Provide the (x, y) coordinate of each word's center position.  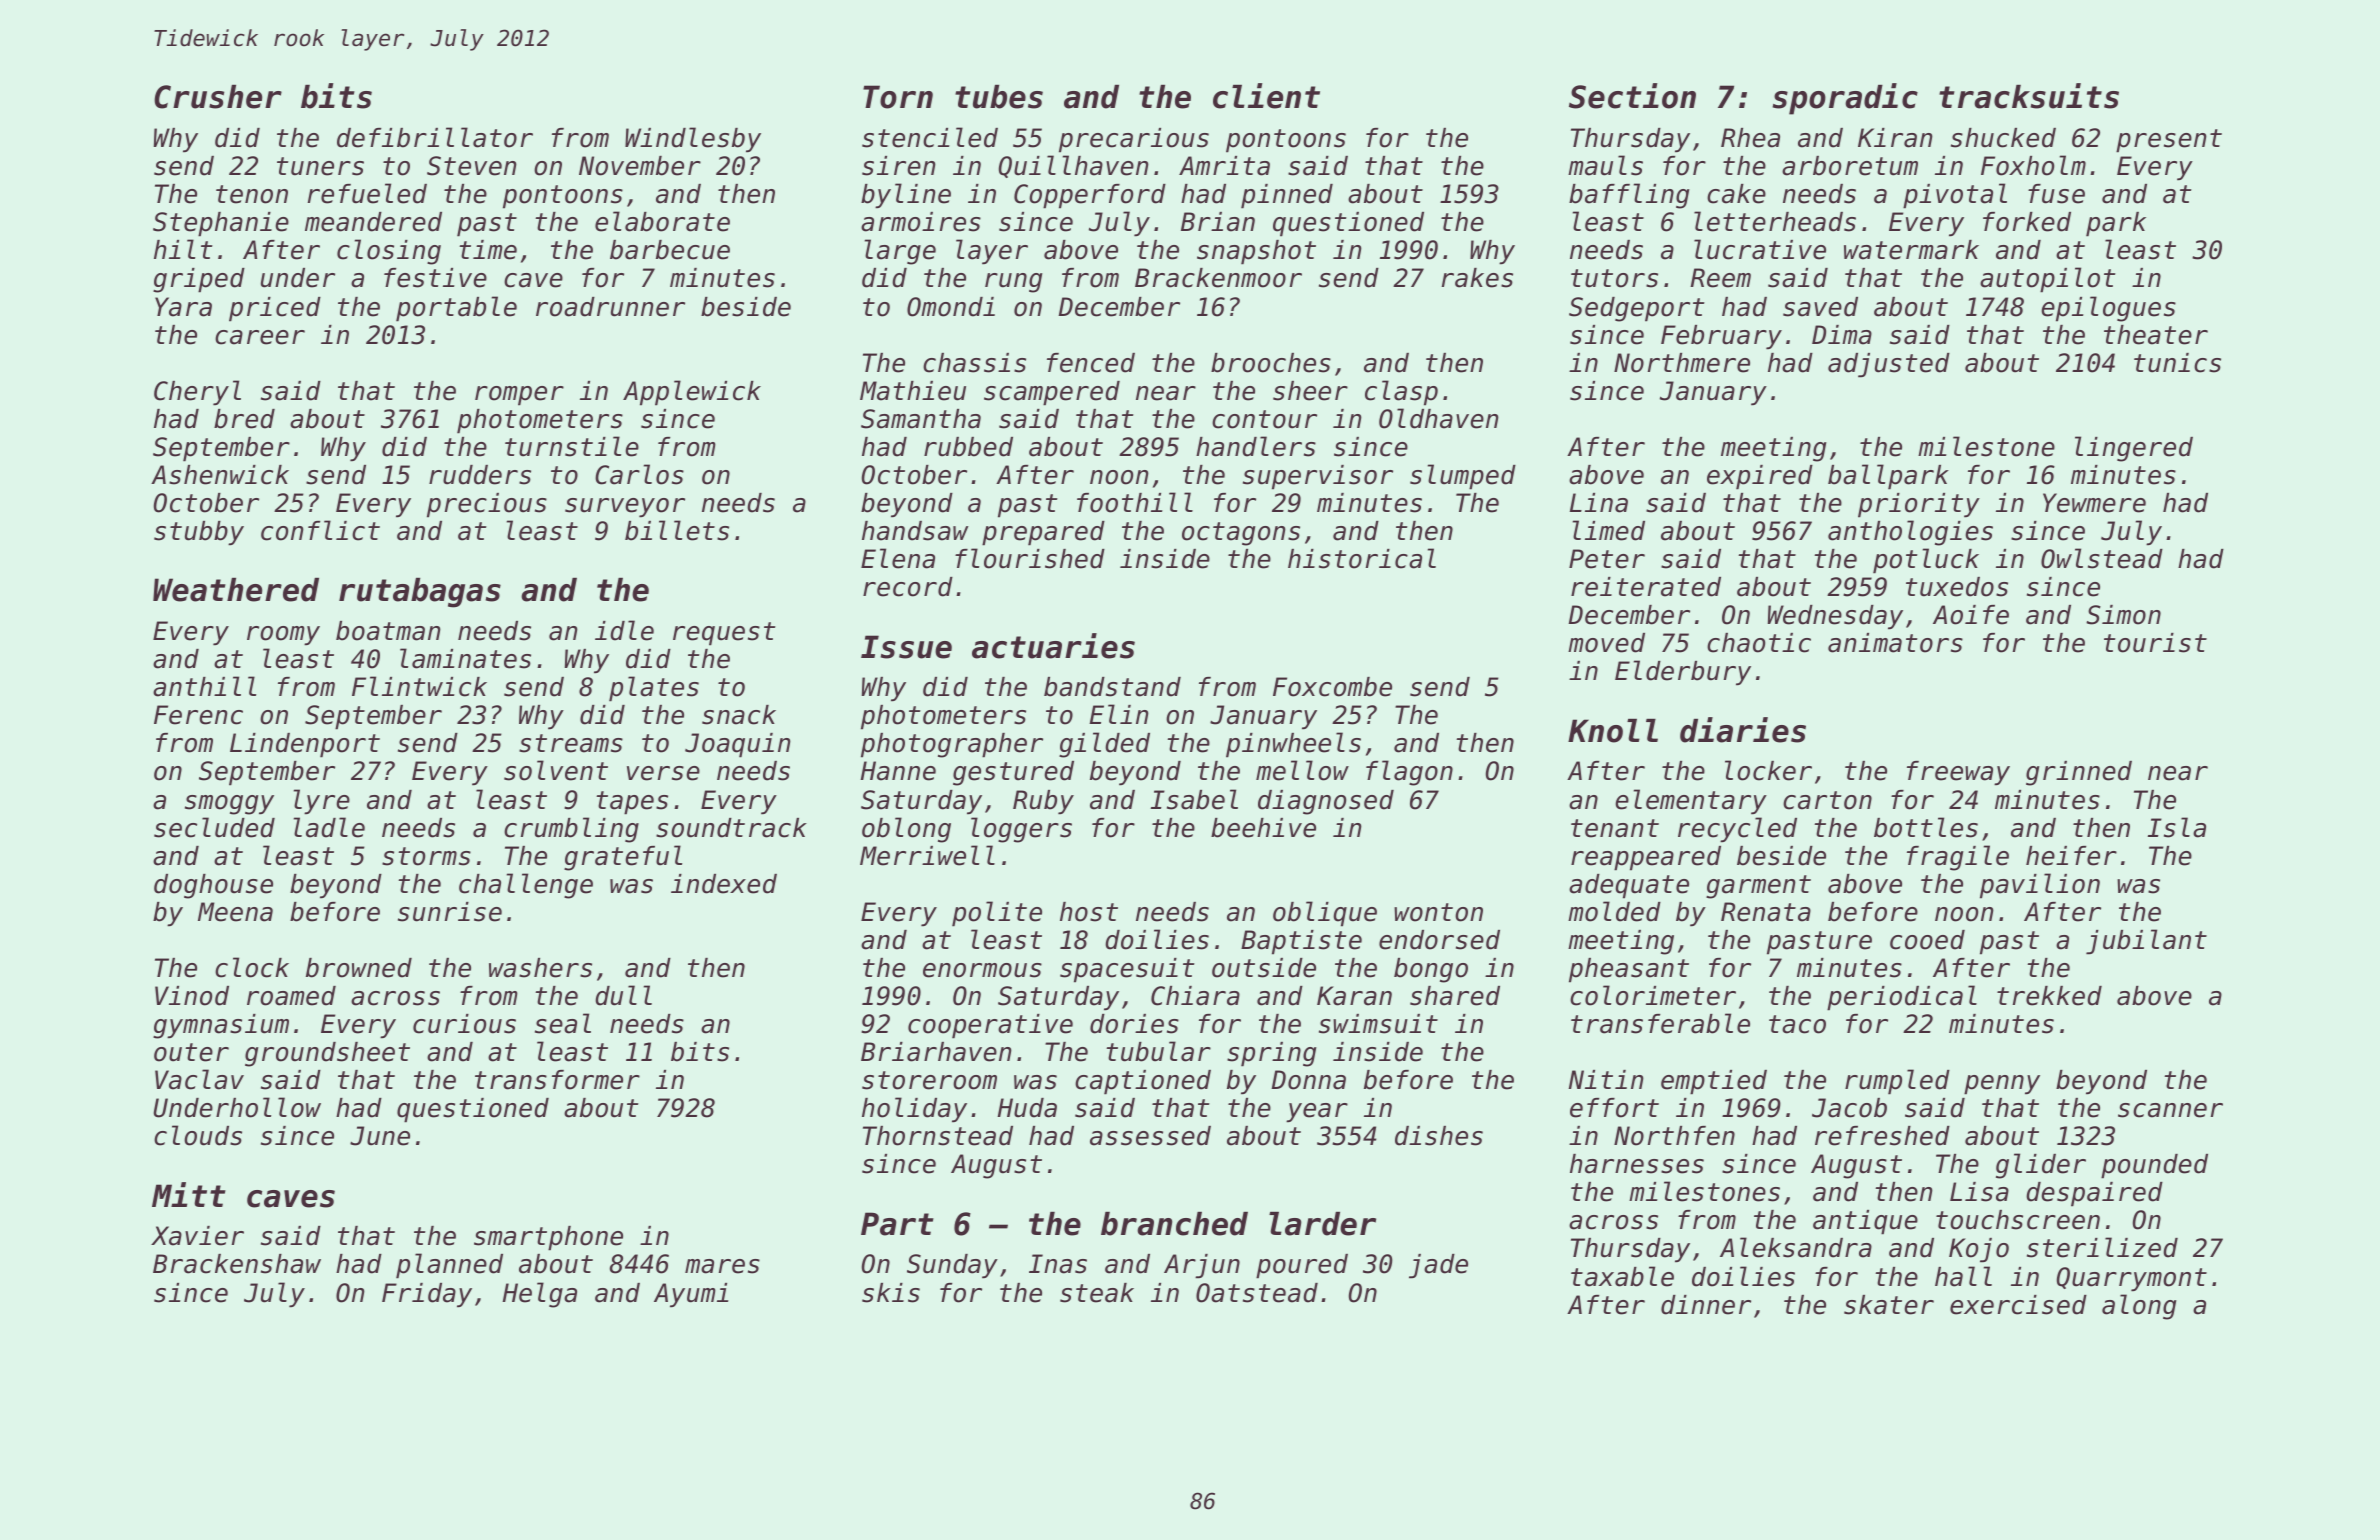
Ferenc (198, 715)
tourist (2155, 643)
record (908, 587)
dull (623, 995)
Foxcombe (1332, 687)
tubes (999, 97)
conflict (320, 530)
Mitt (189, 1194)
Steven (472, 166)
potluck (1926, 561)
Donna (1308, 1080)
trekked (2049, 996)
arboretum (1850, 166)
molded (1614, 911)
